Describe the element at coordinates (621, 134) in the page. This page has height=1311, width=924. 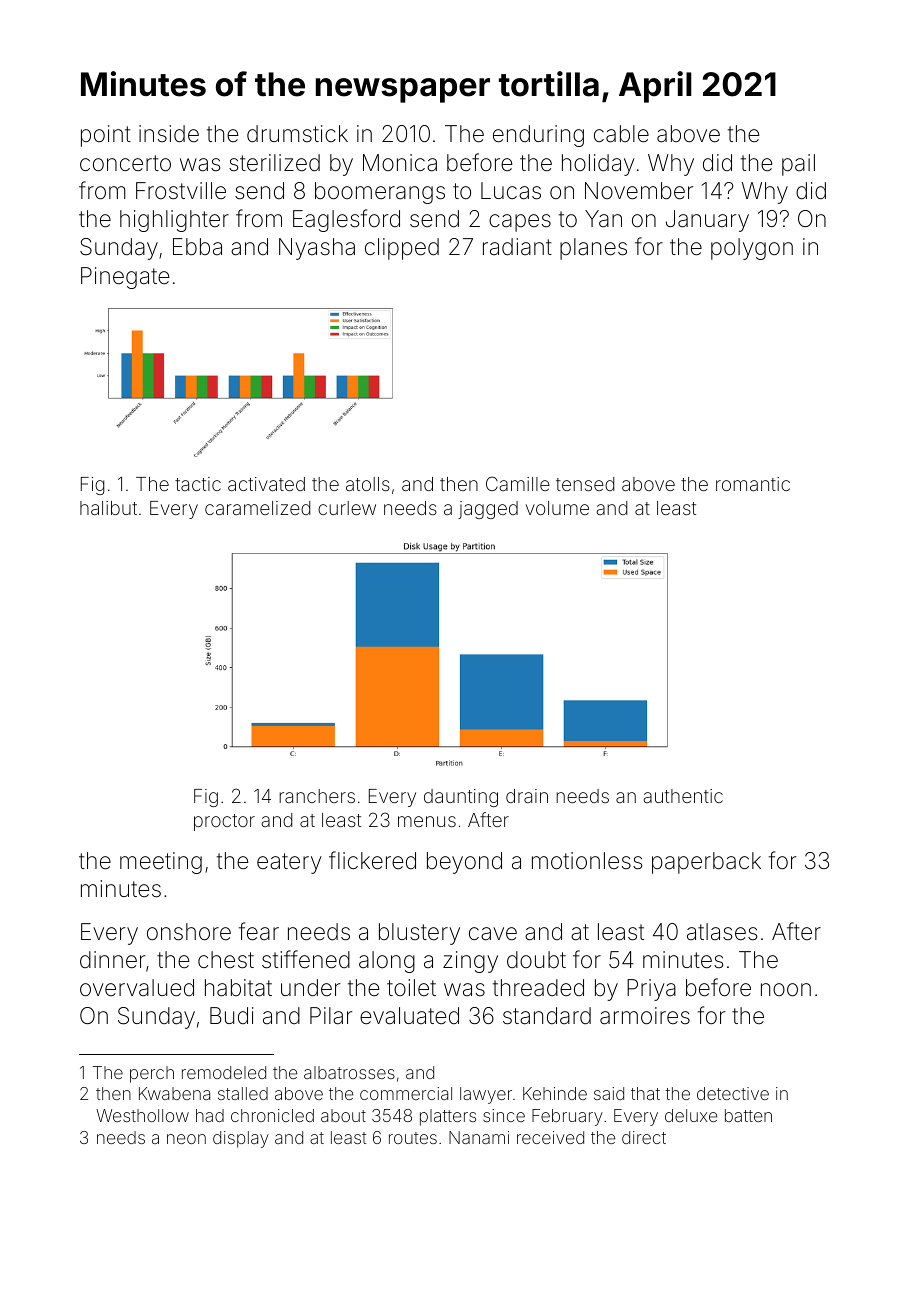
I see `cable` at that location.
